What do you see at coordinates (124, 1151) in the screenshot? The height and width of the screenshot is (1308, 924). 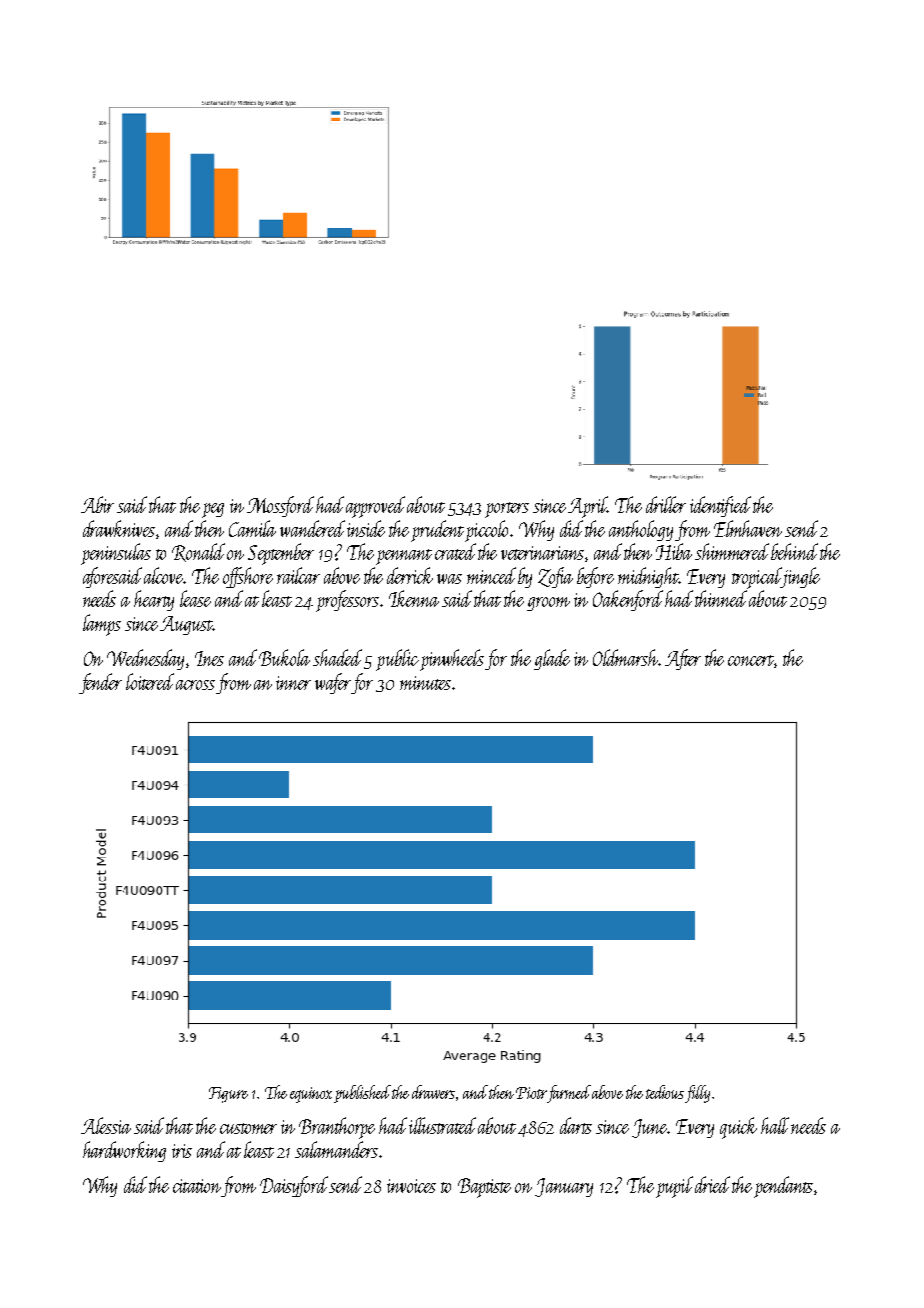 I see `hardworking` at bounding box center [124, 1151].
